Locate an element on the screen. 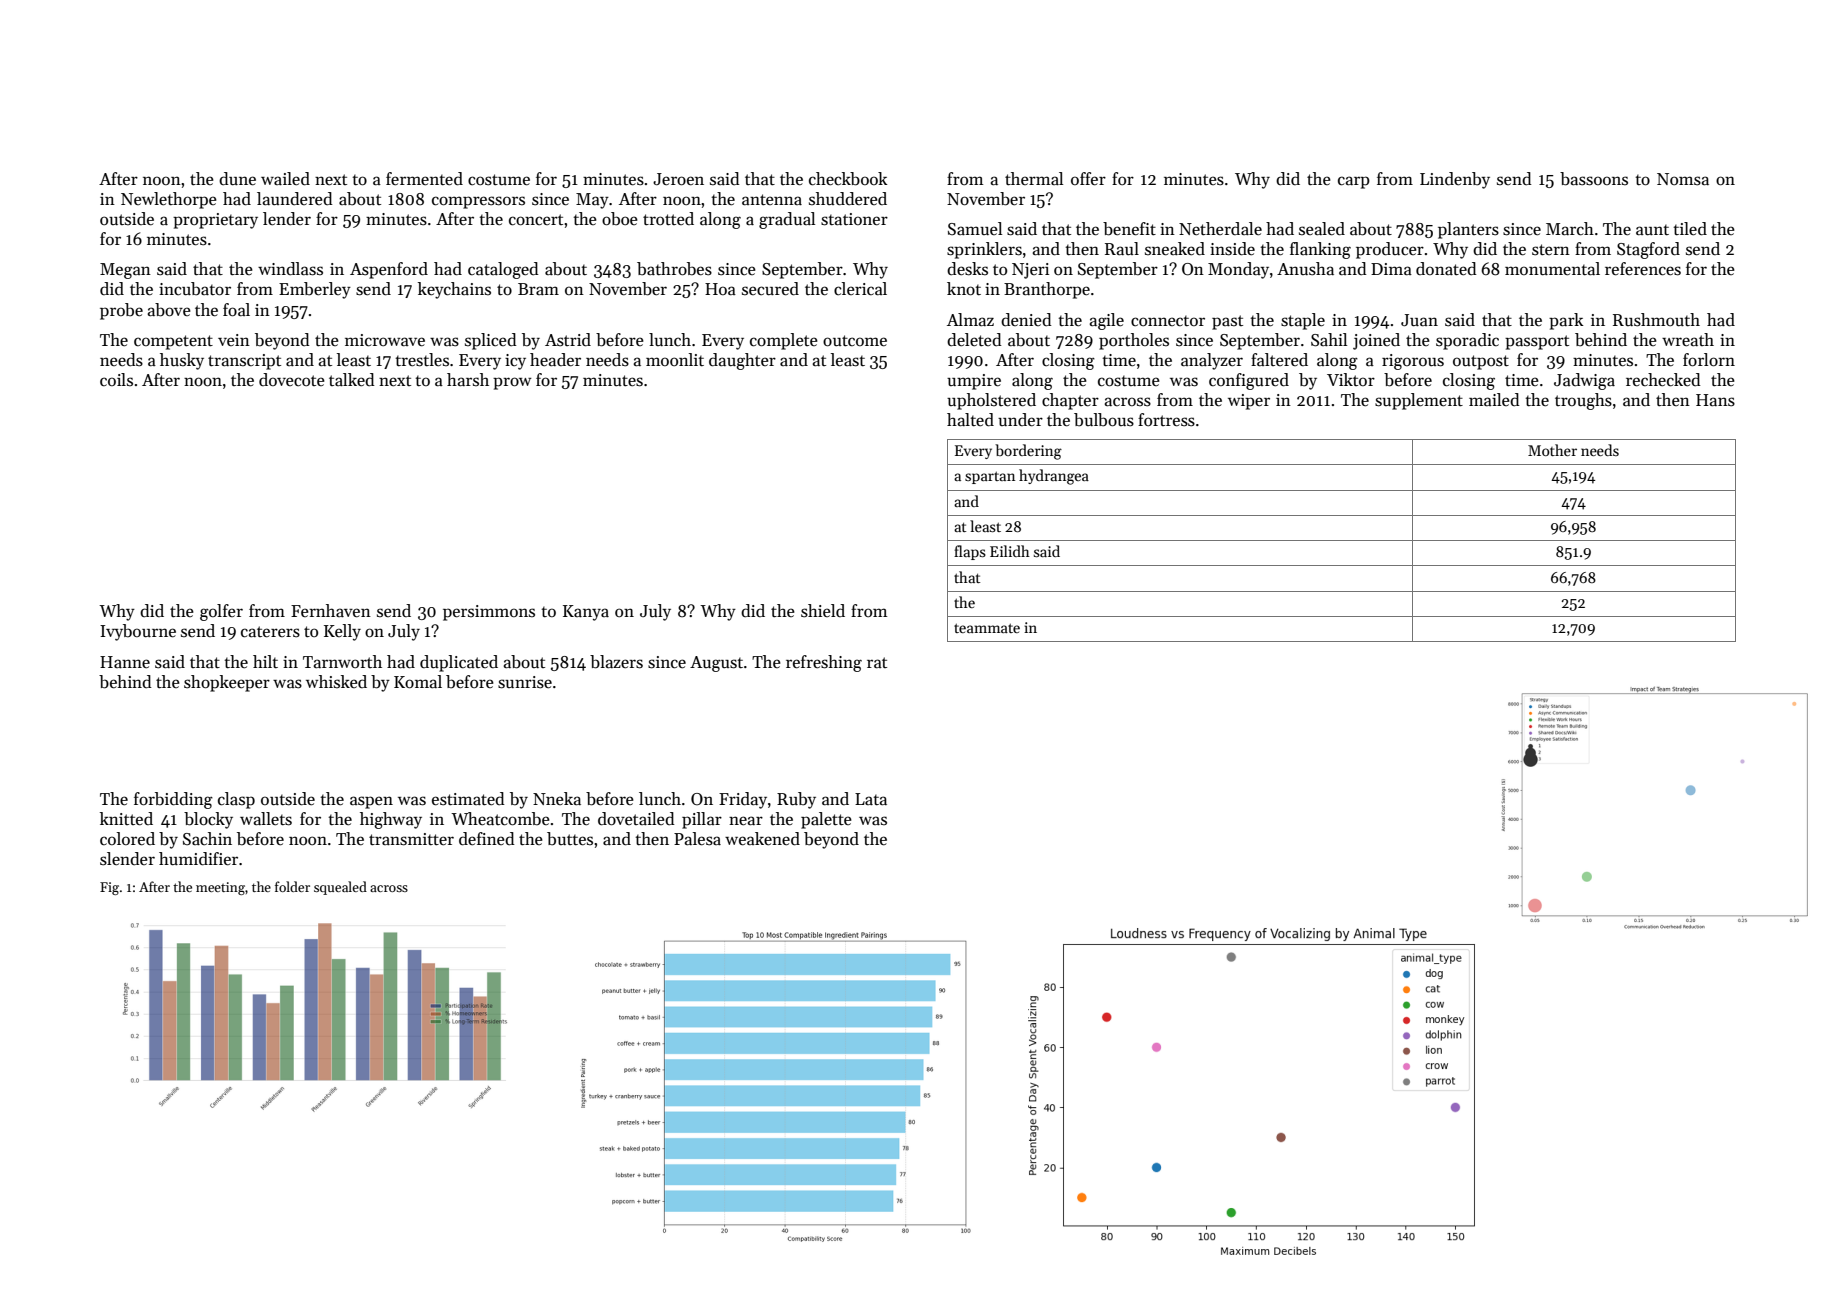 The image size is (1835, 1298). Lata is located at coordinates (871, 799).
